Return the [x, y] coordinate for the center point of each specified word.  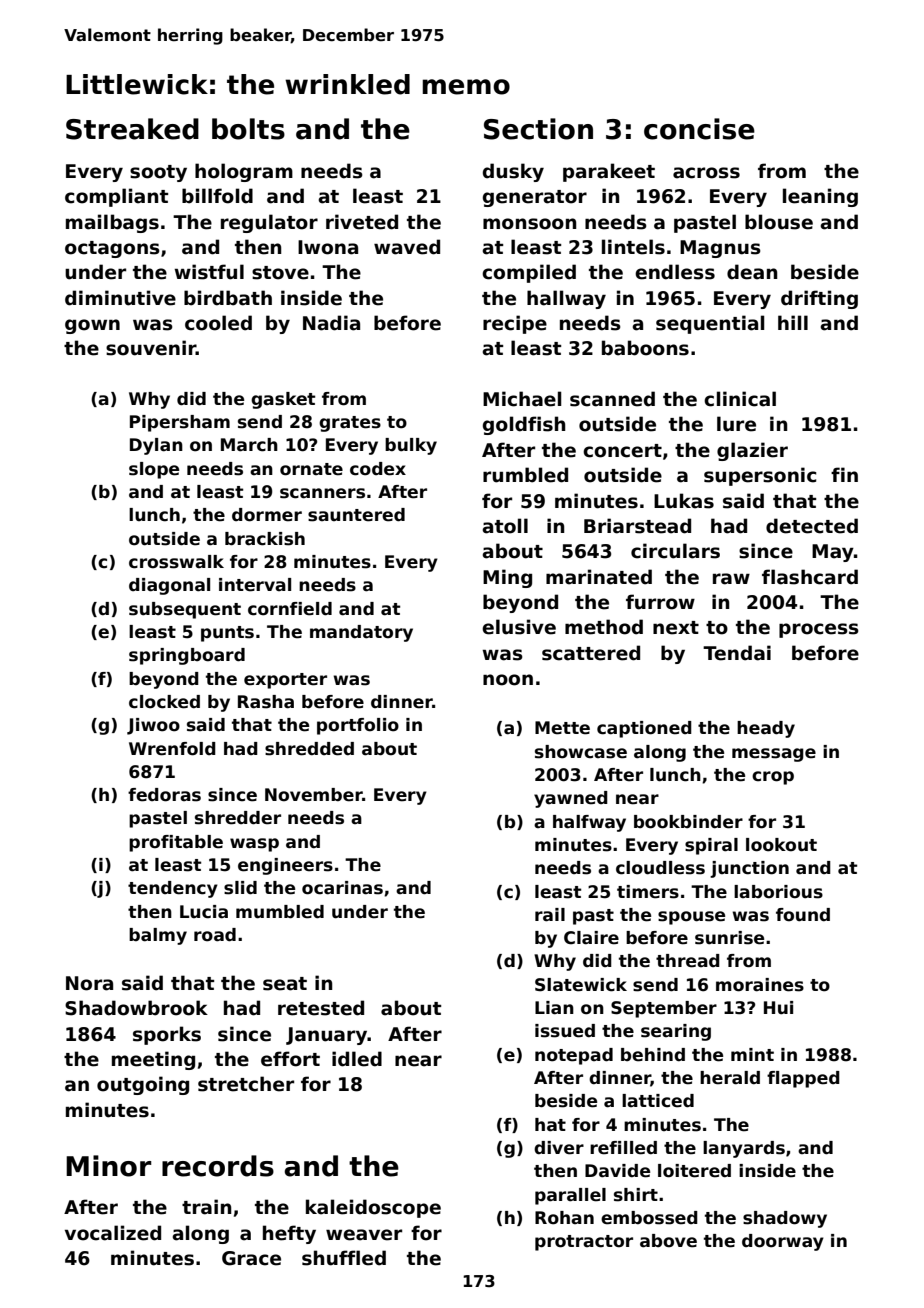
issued [565, 1031]
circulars [675, 551]
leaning [820, 197]
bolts [248, 129]
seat [285, 984]
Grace [251, 1258]
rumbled [525, 475]
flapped [803, 1079]
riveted [362, 222]
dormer [267, 515]
